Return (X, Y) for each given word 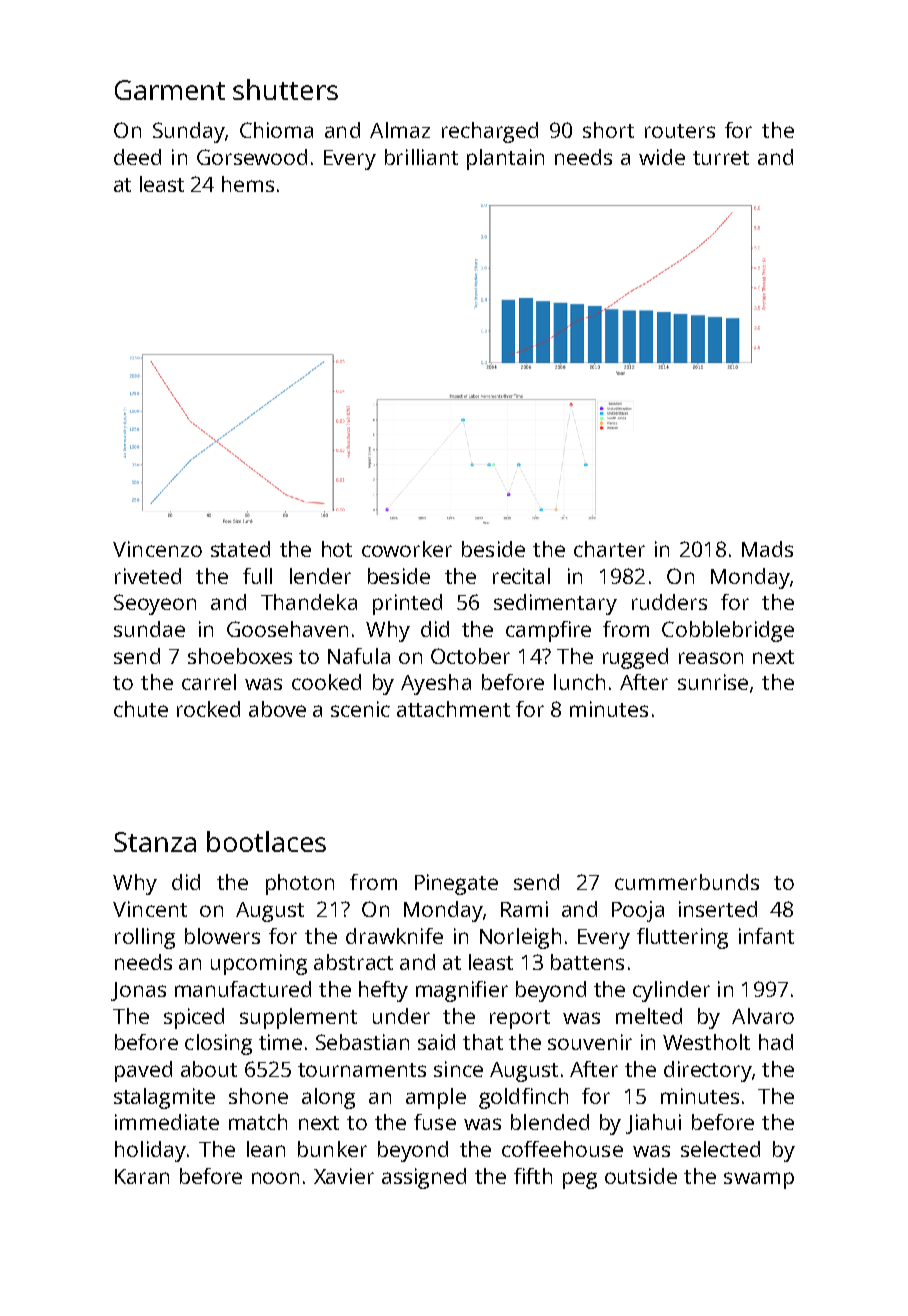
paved (143, 1071)
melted (649, 1016)
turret (721, 158)
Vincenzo (157, 549)
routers (680, 131)
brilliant (421, 157)
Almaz (400, 130)
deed (137, 157)
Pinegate (456, 884)
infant (766, 936)
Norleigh (520, 938)
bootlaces (266, 841)
